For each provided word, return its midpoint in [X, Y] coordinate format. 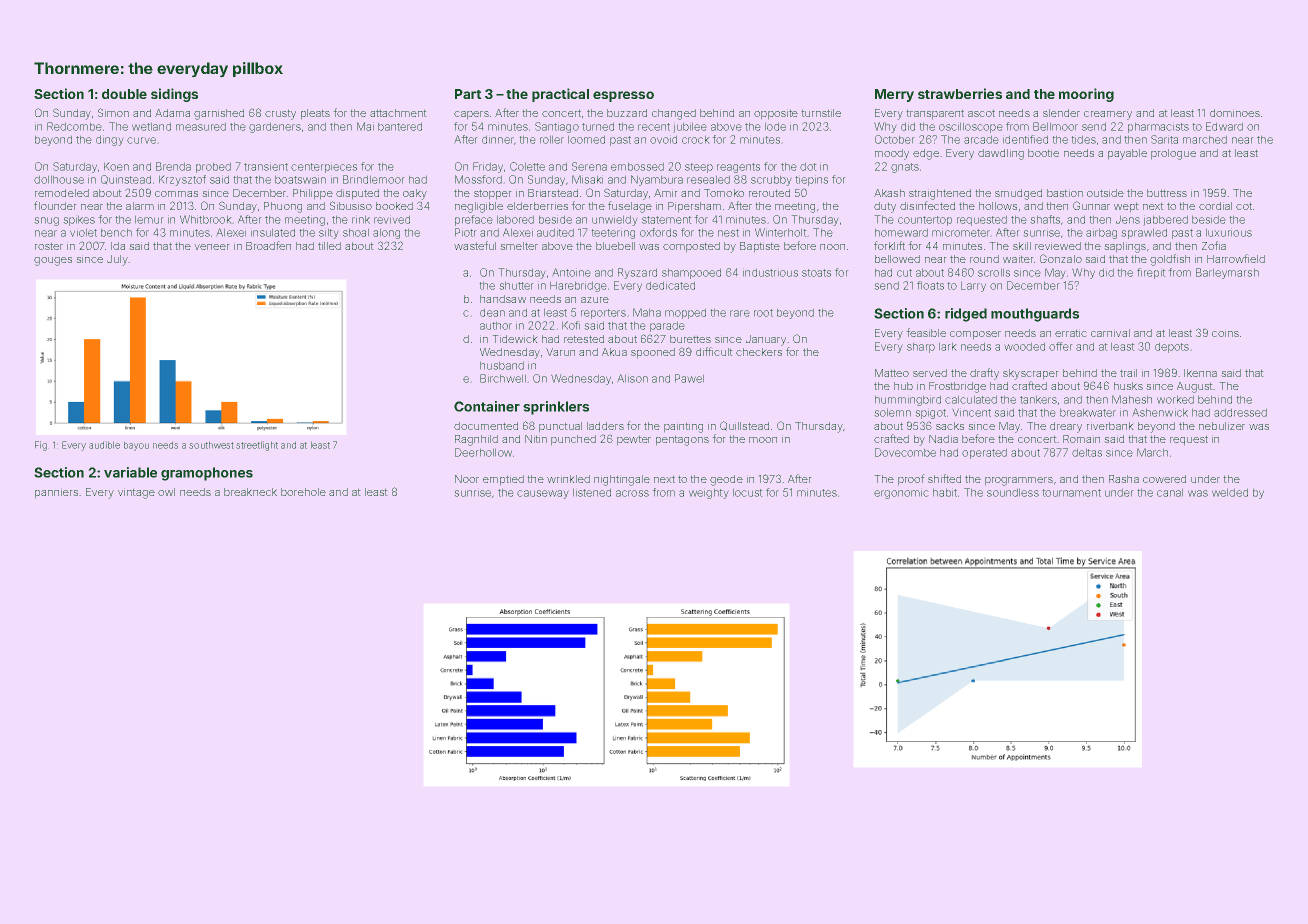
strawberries [960, 93]
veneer [212, 247]
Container [487, 406]
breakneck [250, 492]
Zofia [1214, 245]
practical [560, 95]
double [124, 94]
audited [555, 232]
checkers [759, 352]
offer [1061, 346]
